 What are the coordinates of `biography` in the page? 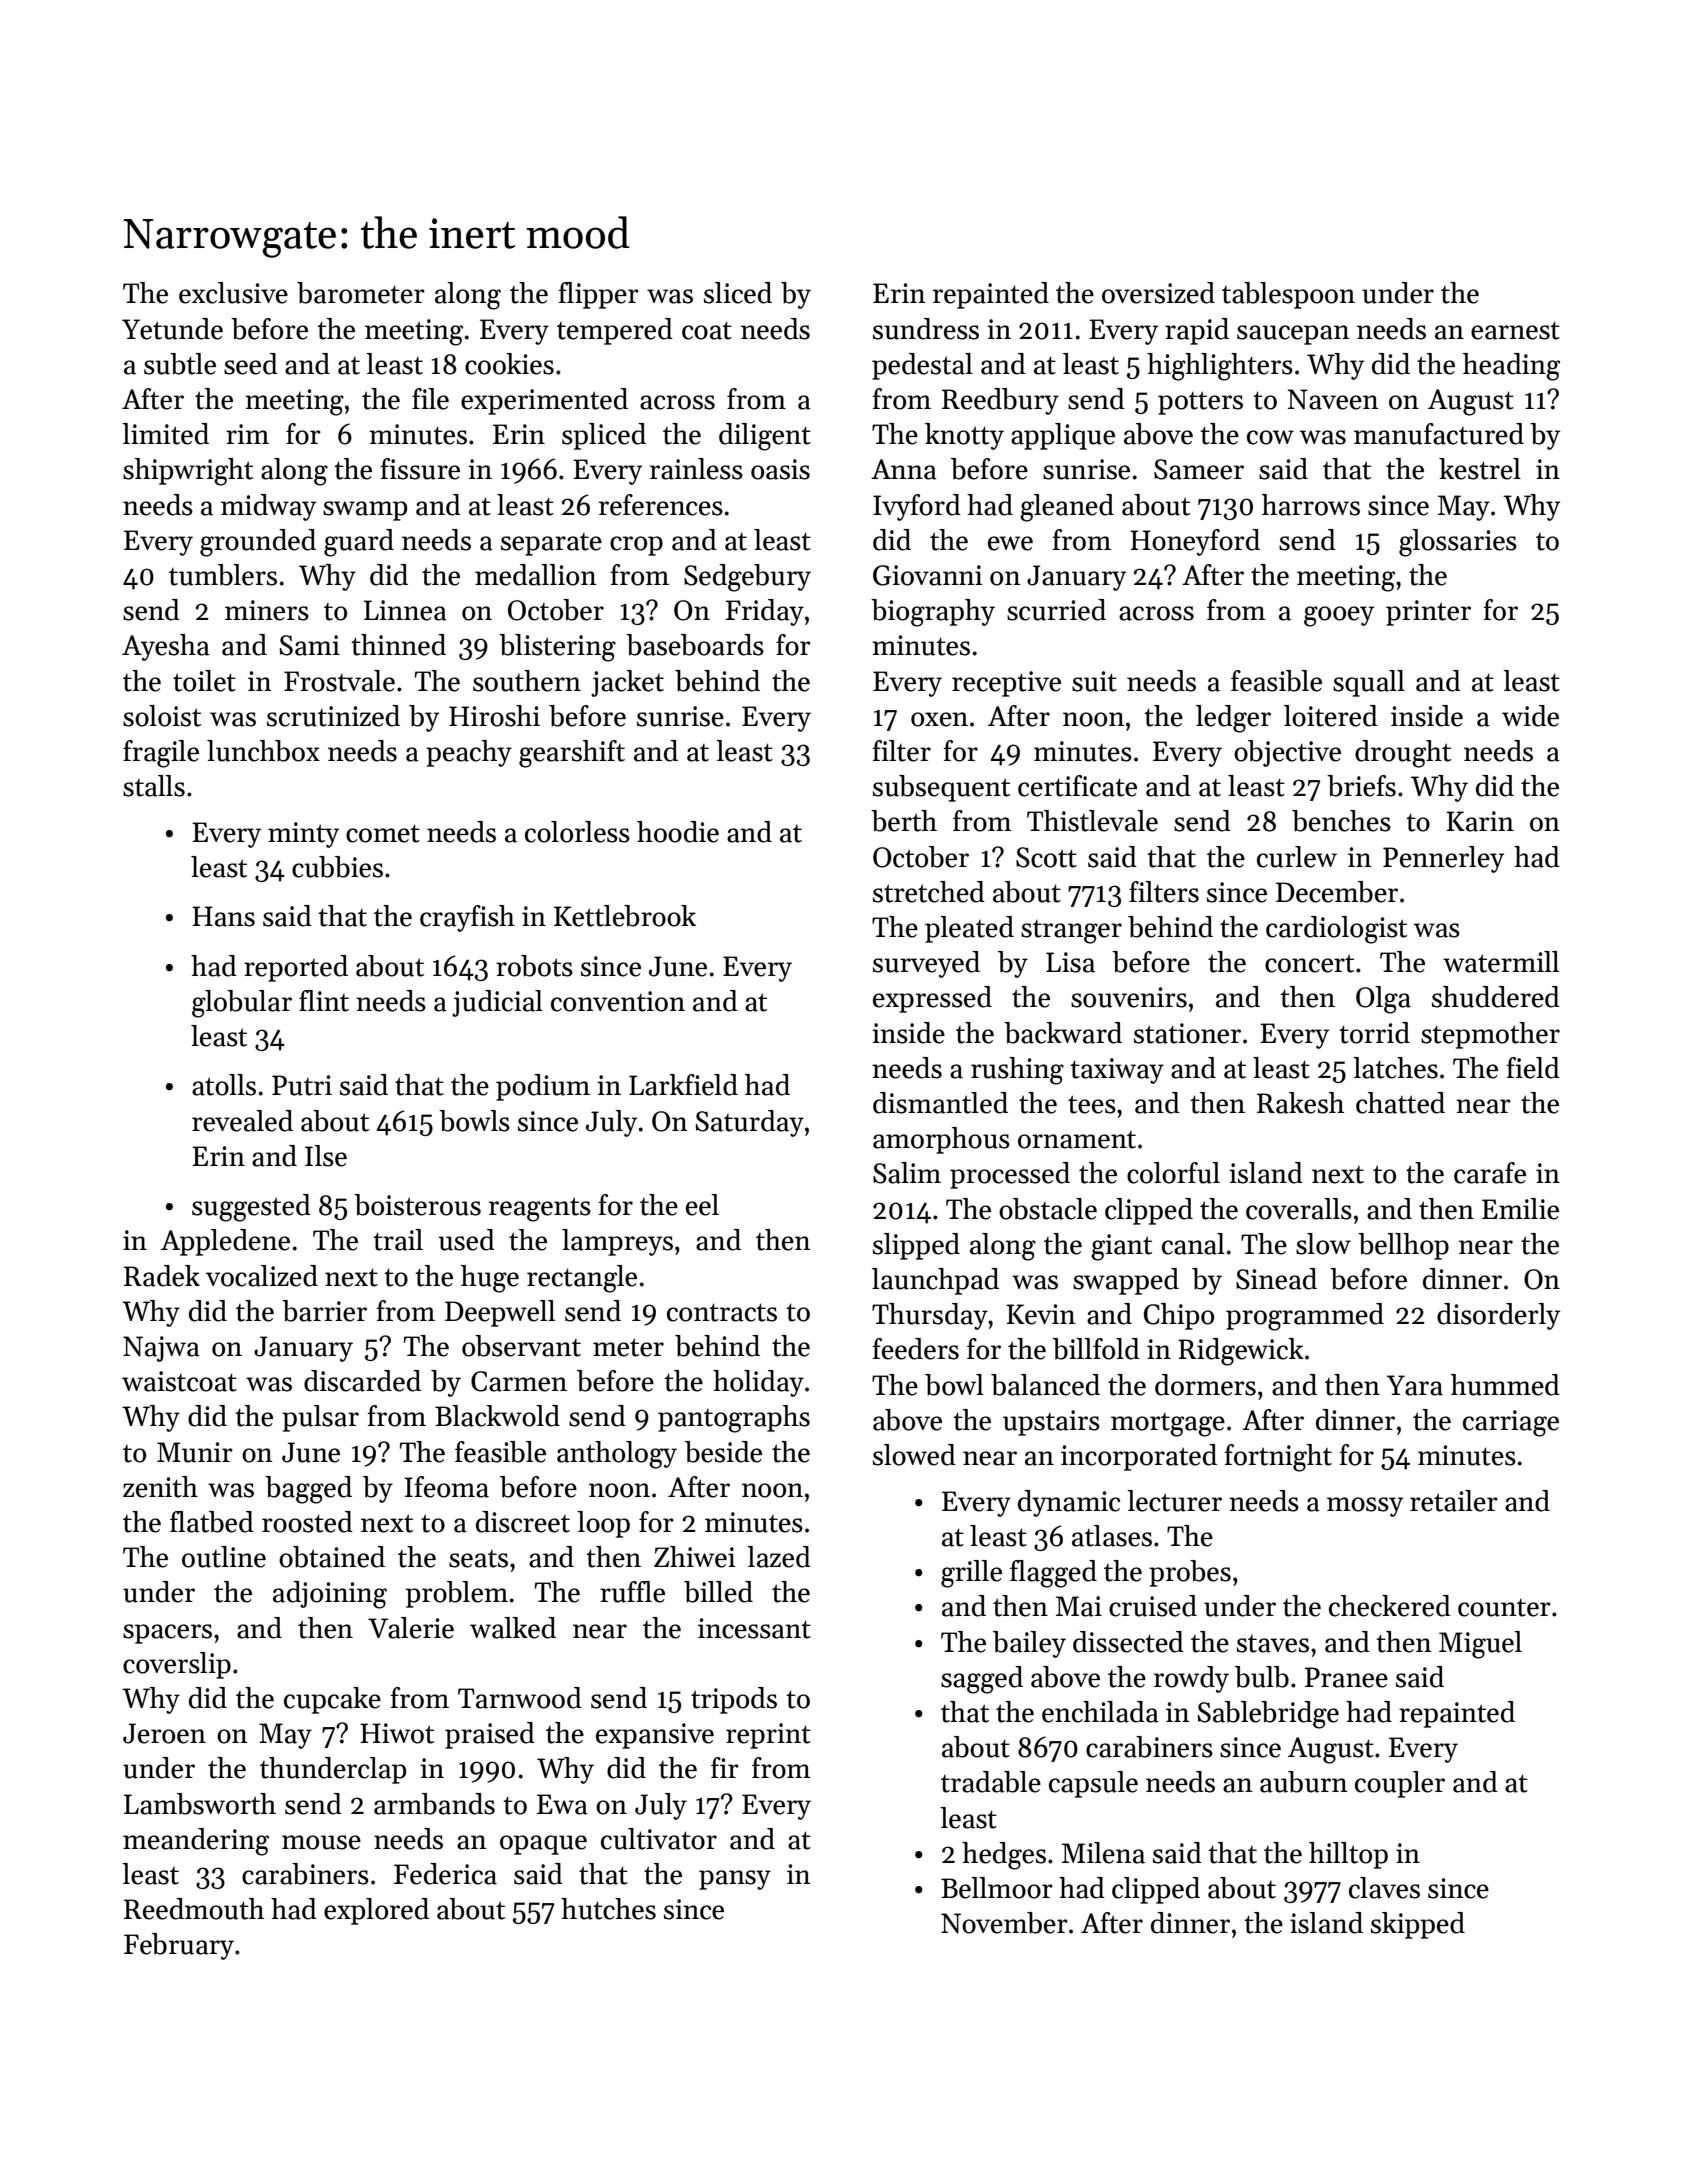 It's located at (933, 613).
